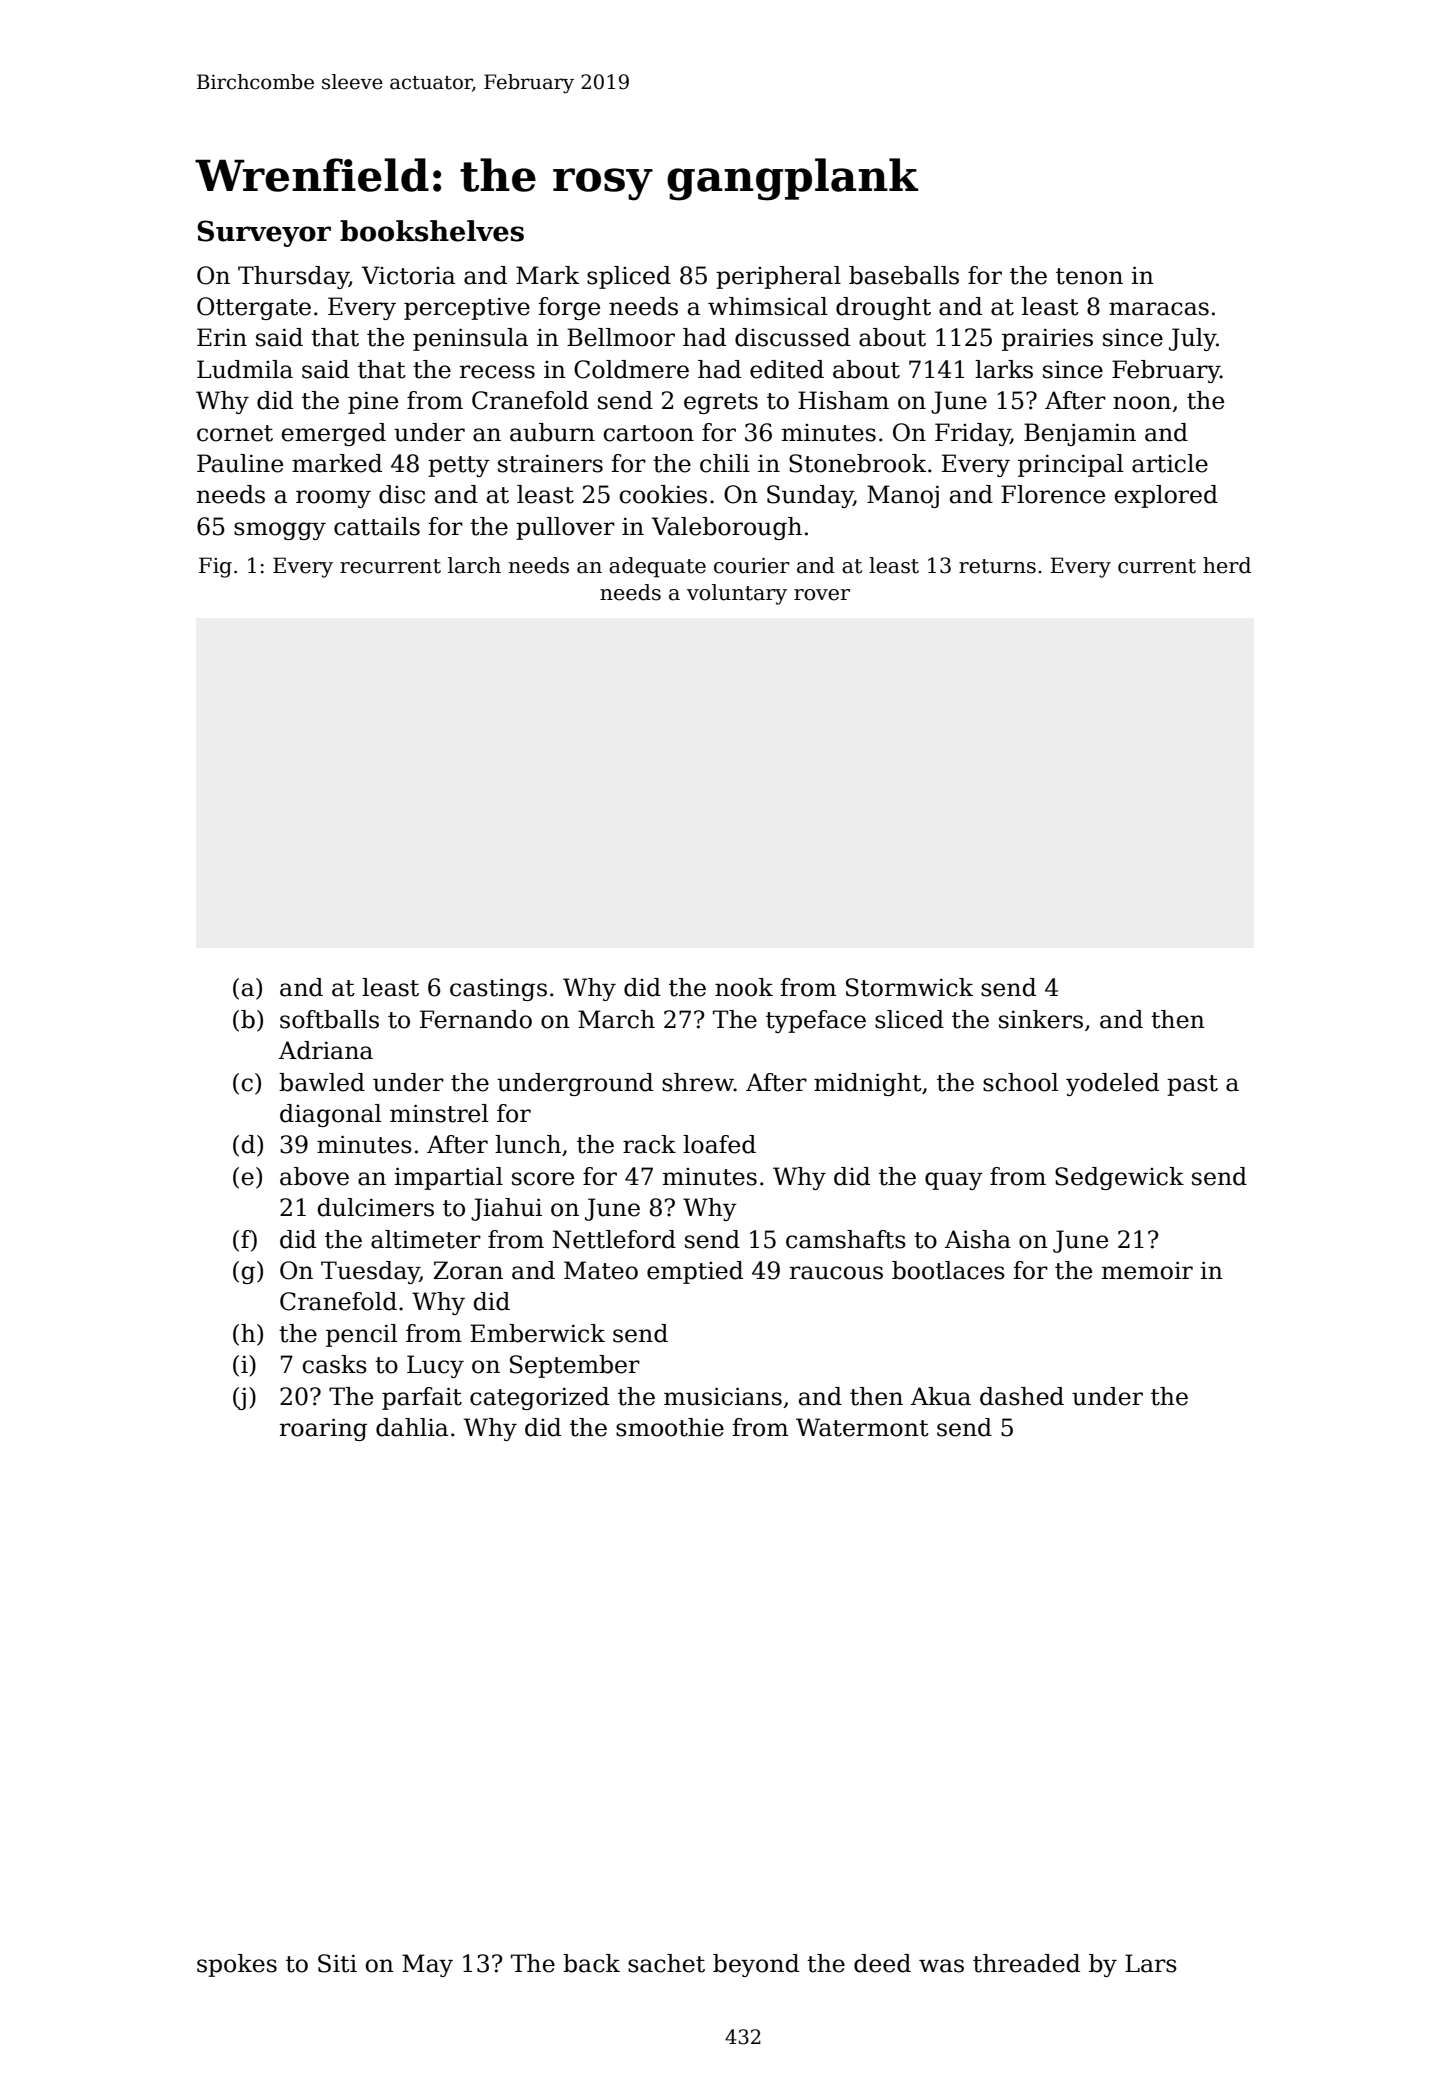 The width and height of the page is (1450, 2100). I want to click on petty, so click(459, 466).
